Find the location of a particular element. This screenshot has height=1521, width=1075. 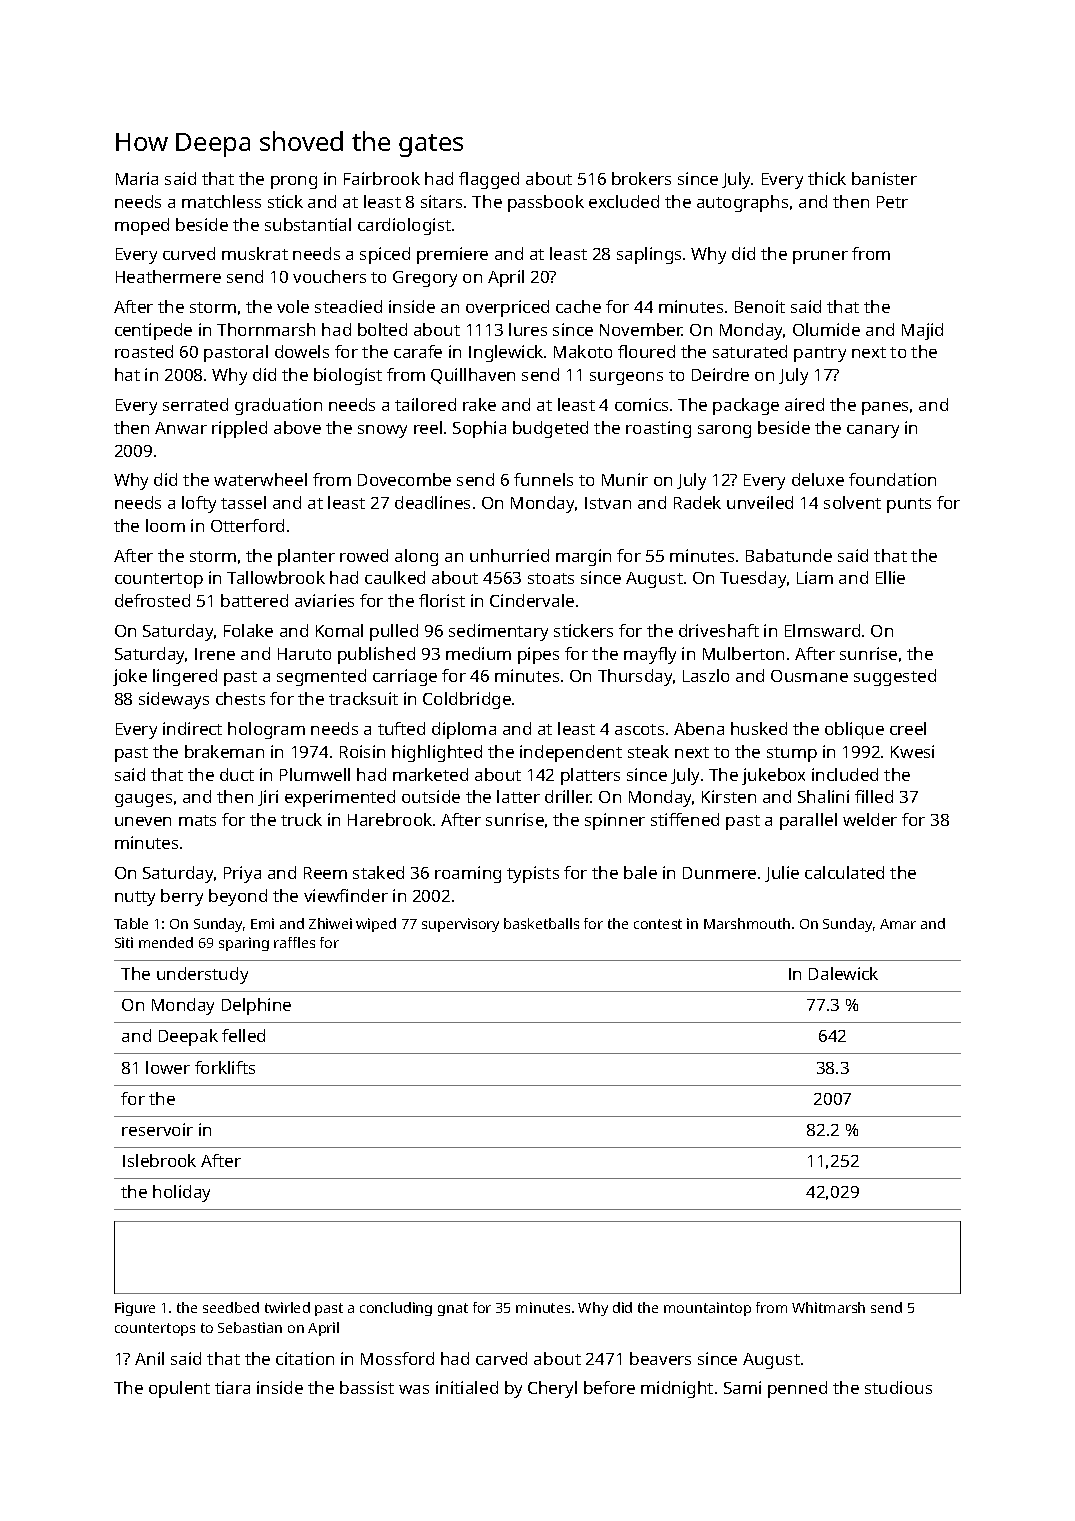

florist is located at coordinates (442, 600).
